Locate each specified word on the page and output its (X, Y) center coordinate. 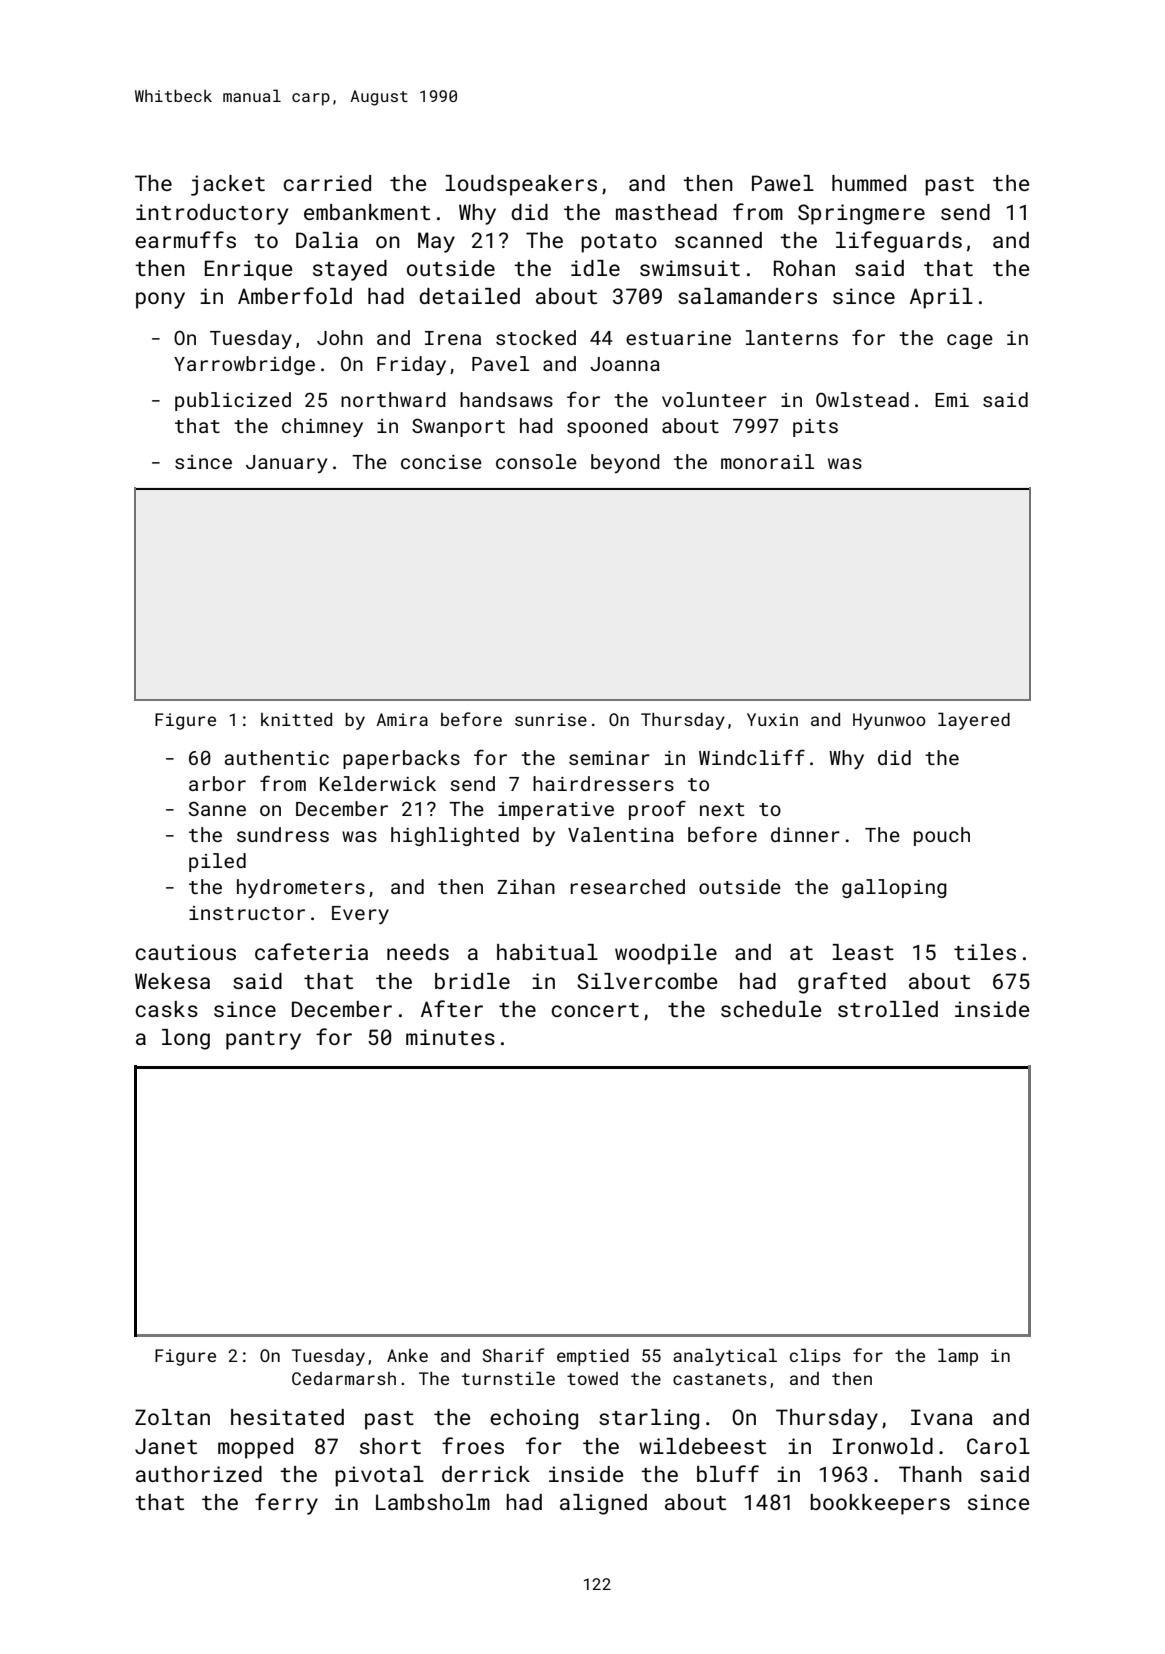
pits (815, 428)
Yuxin (772, 719)
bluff (728, 1473)
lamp (958, 1357)
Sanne (217, 808)
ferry (286, 1504)
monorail (767, 461)
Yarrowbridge (244, 365)
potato (619, 243)
